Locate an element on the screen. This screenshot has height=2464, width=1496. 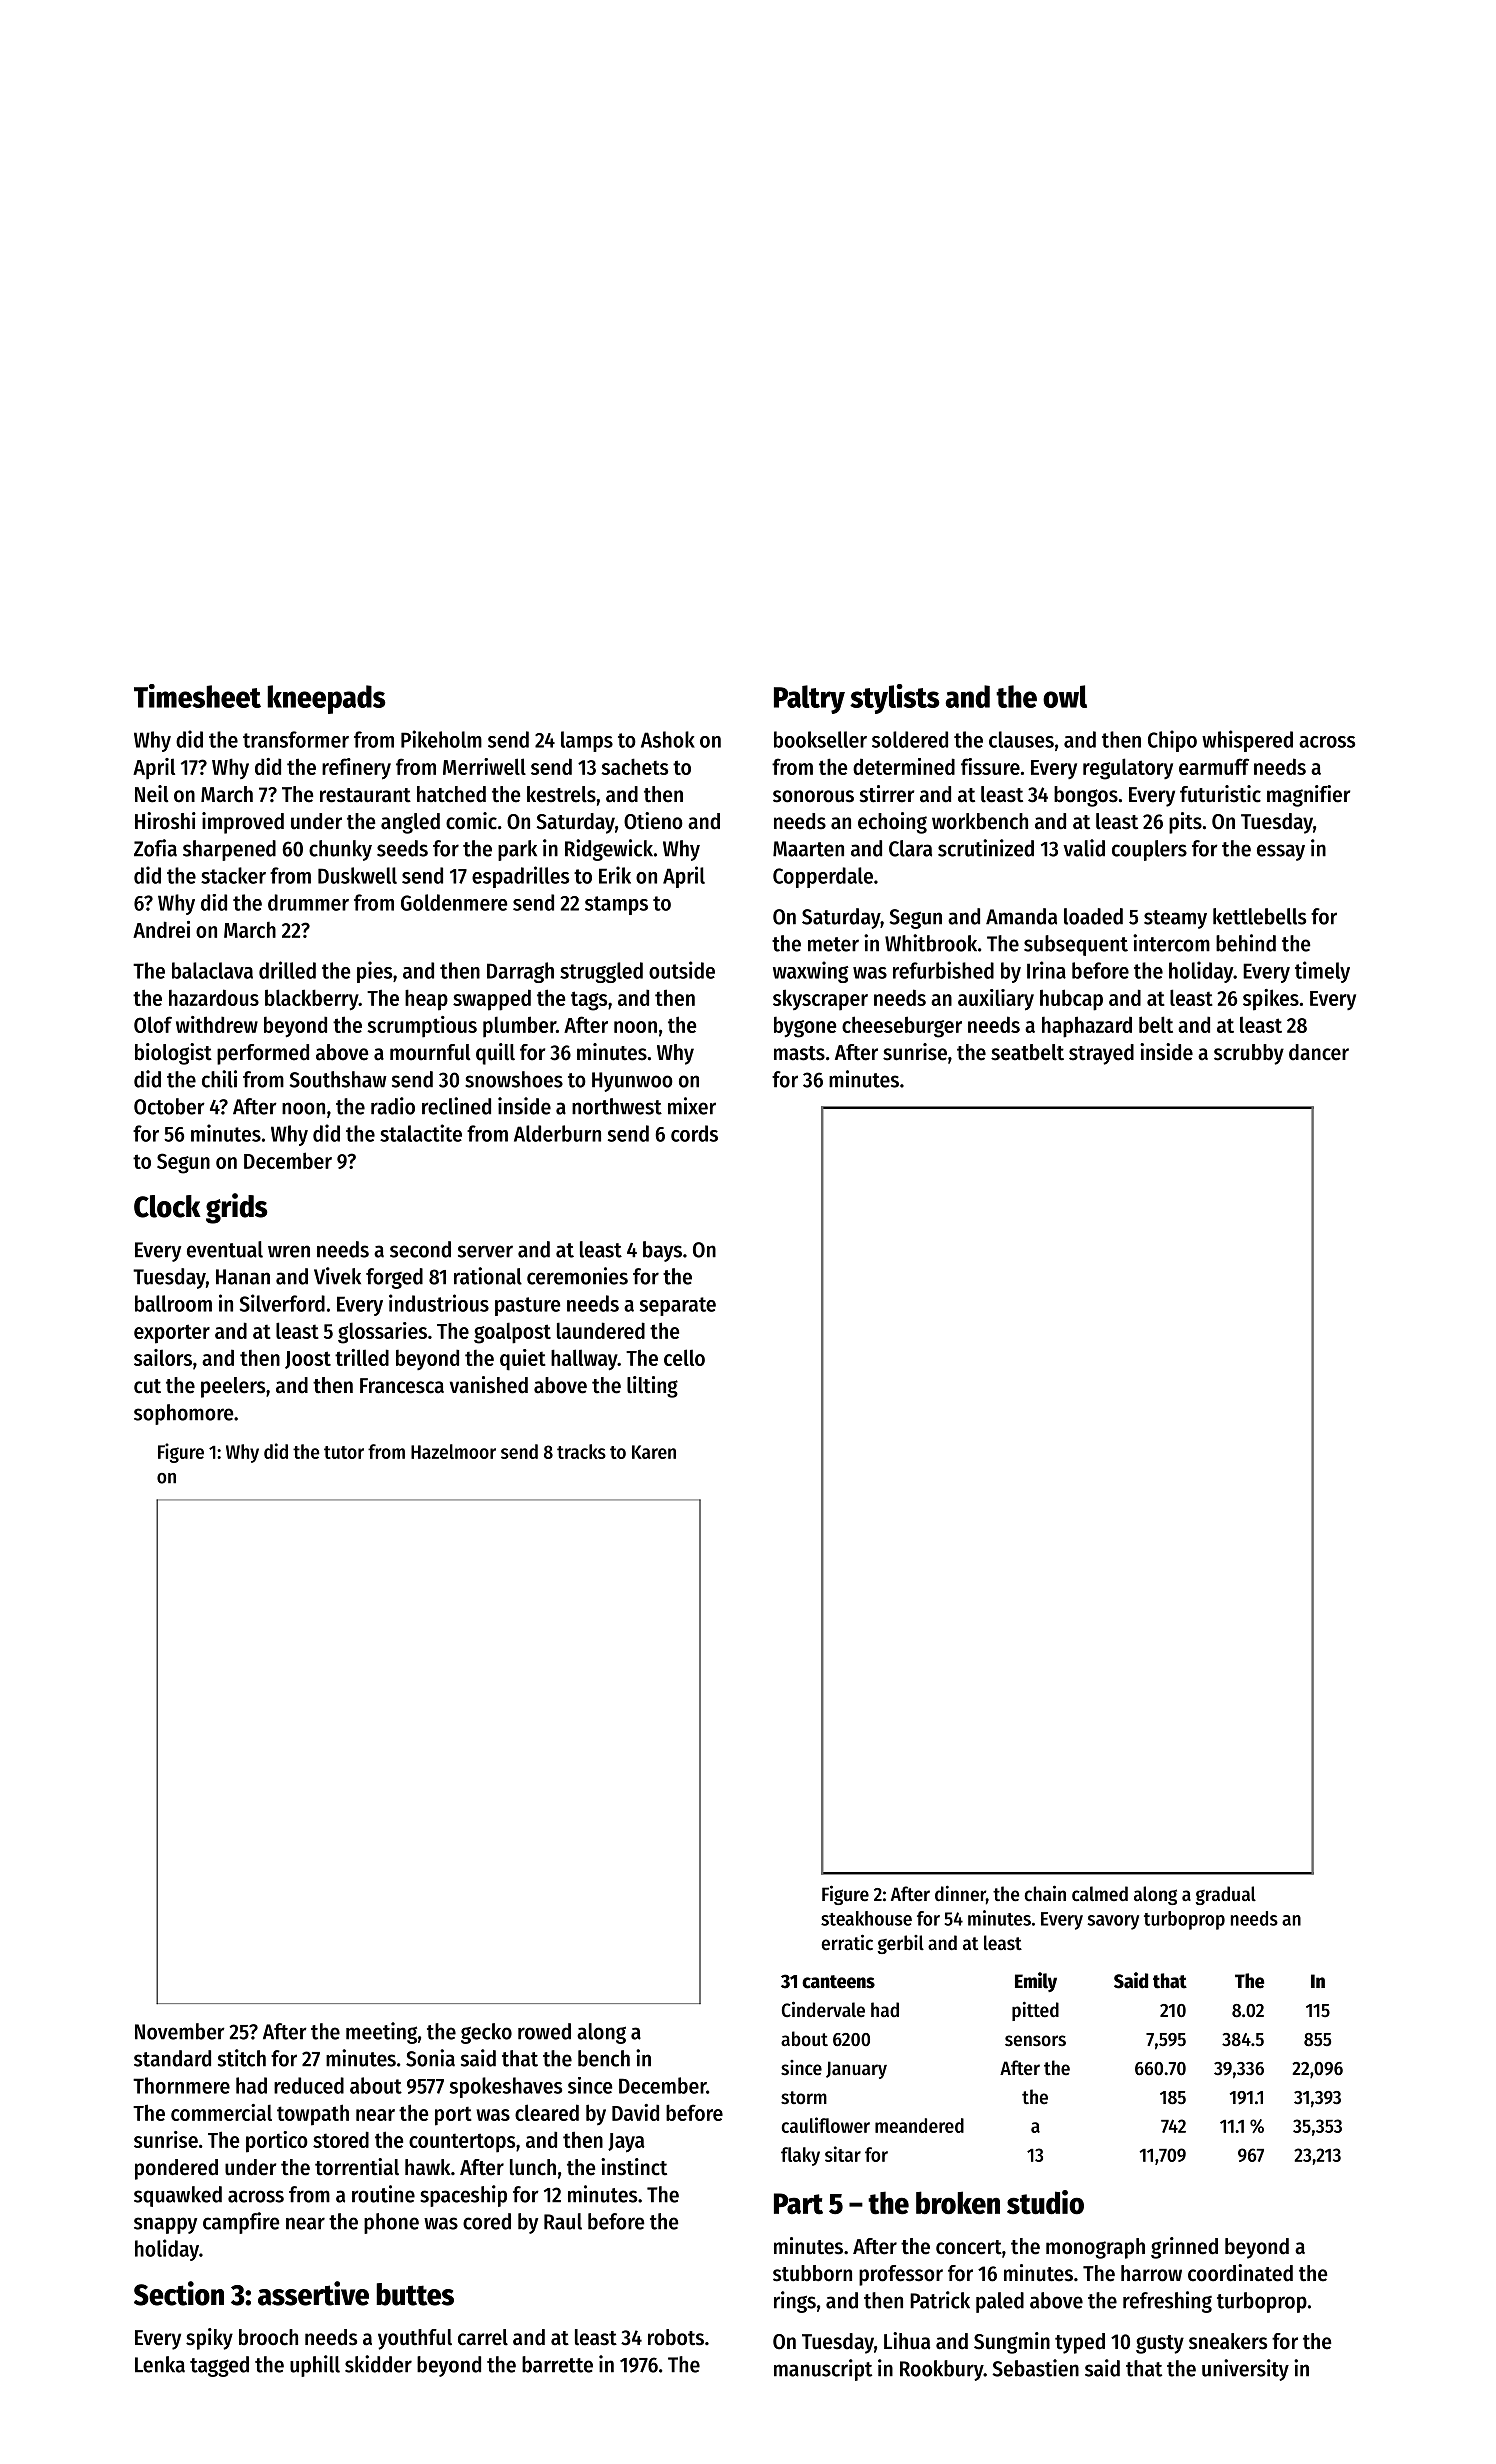
masts is located at coordinates (799, 1053).
